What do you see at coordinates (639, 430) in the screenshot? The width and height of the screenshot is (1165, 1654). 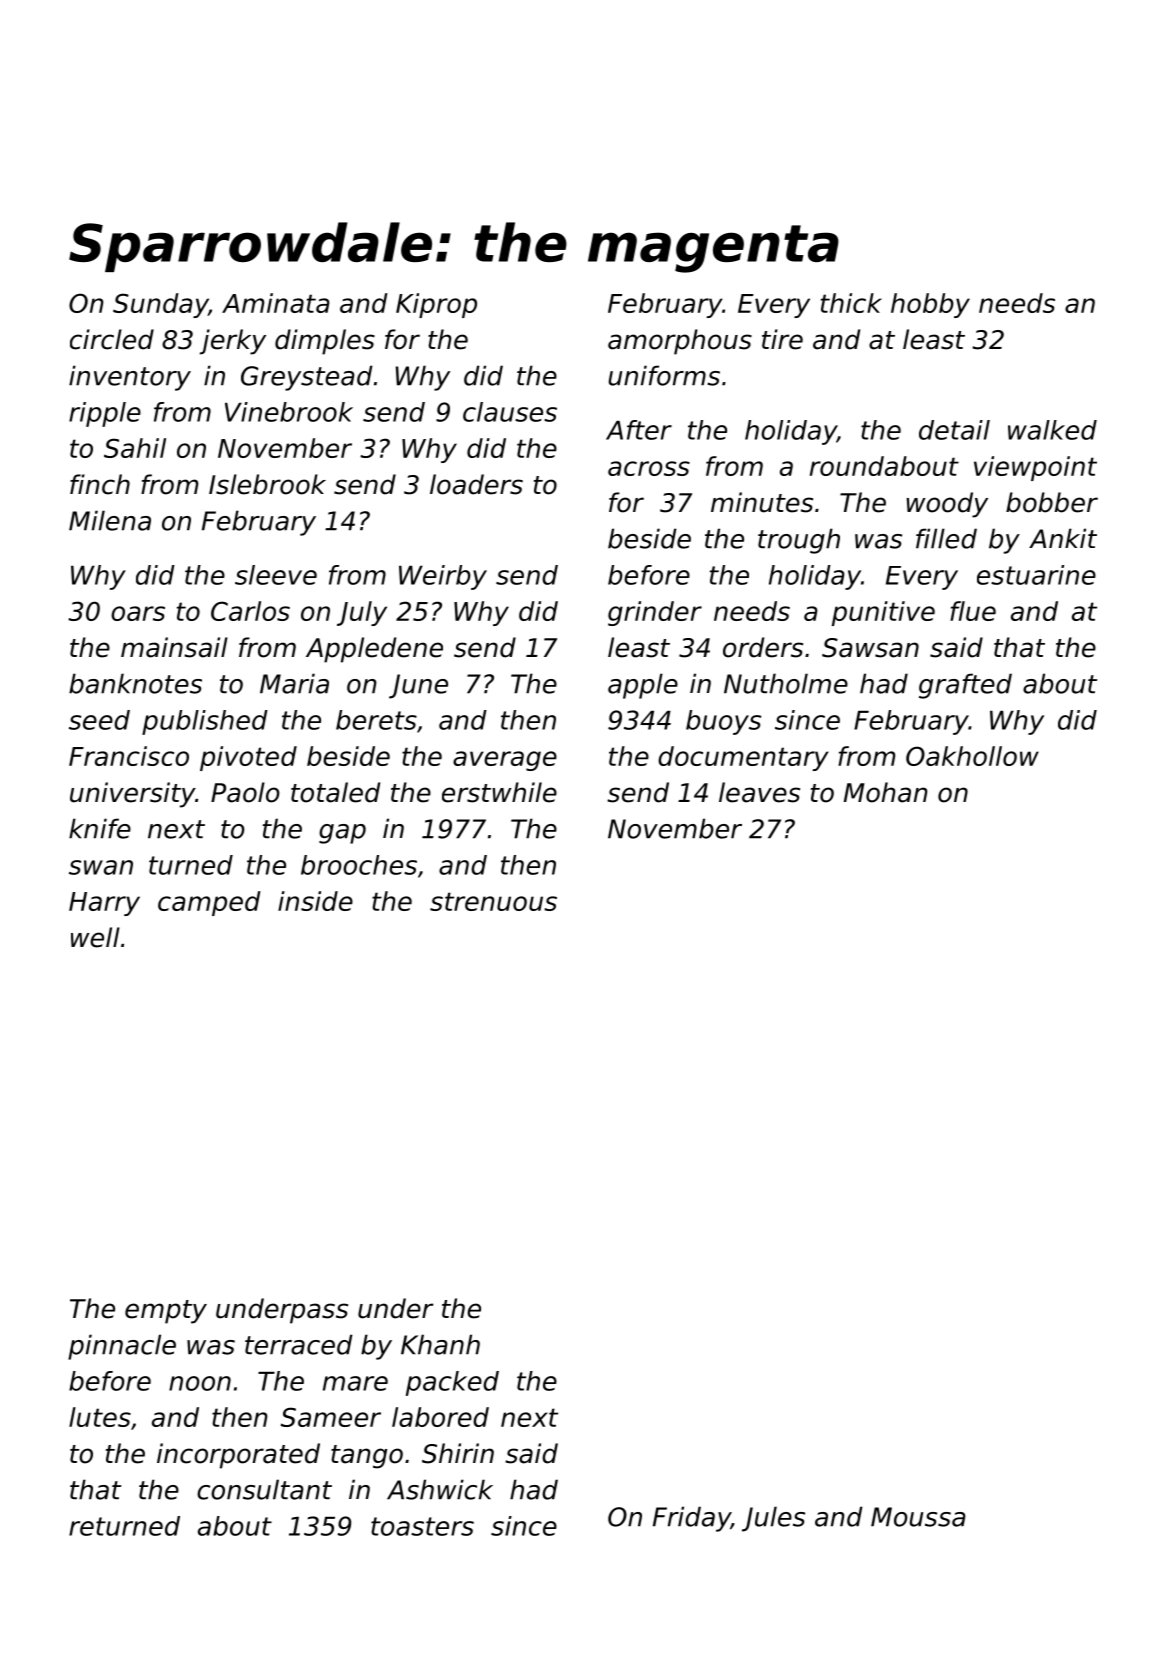 I see `After` at bounding box center [639, 430].
